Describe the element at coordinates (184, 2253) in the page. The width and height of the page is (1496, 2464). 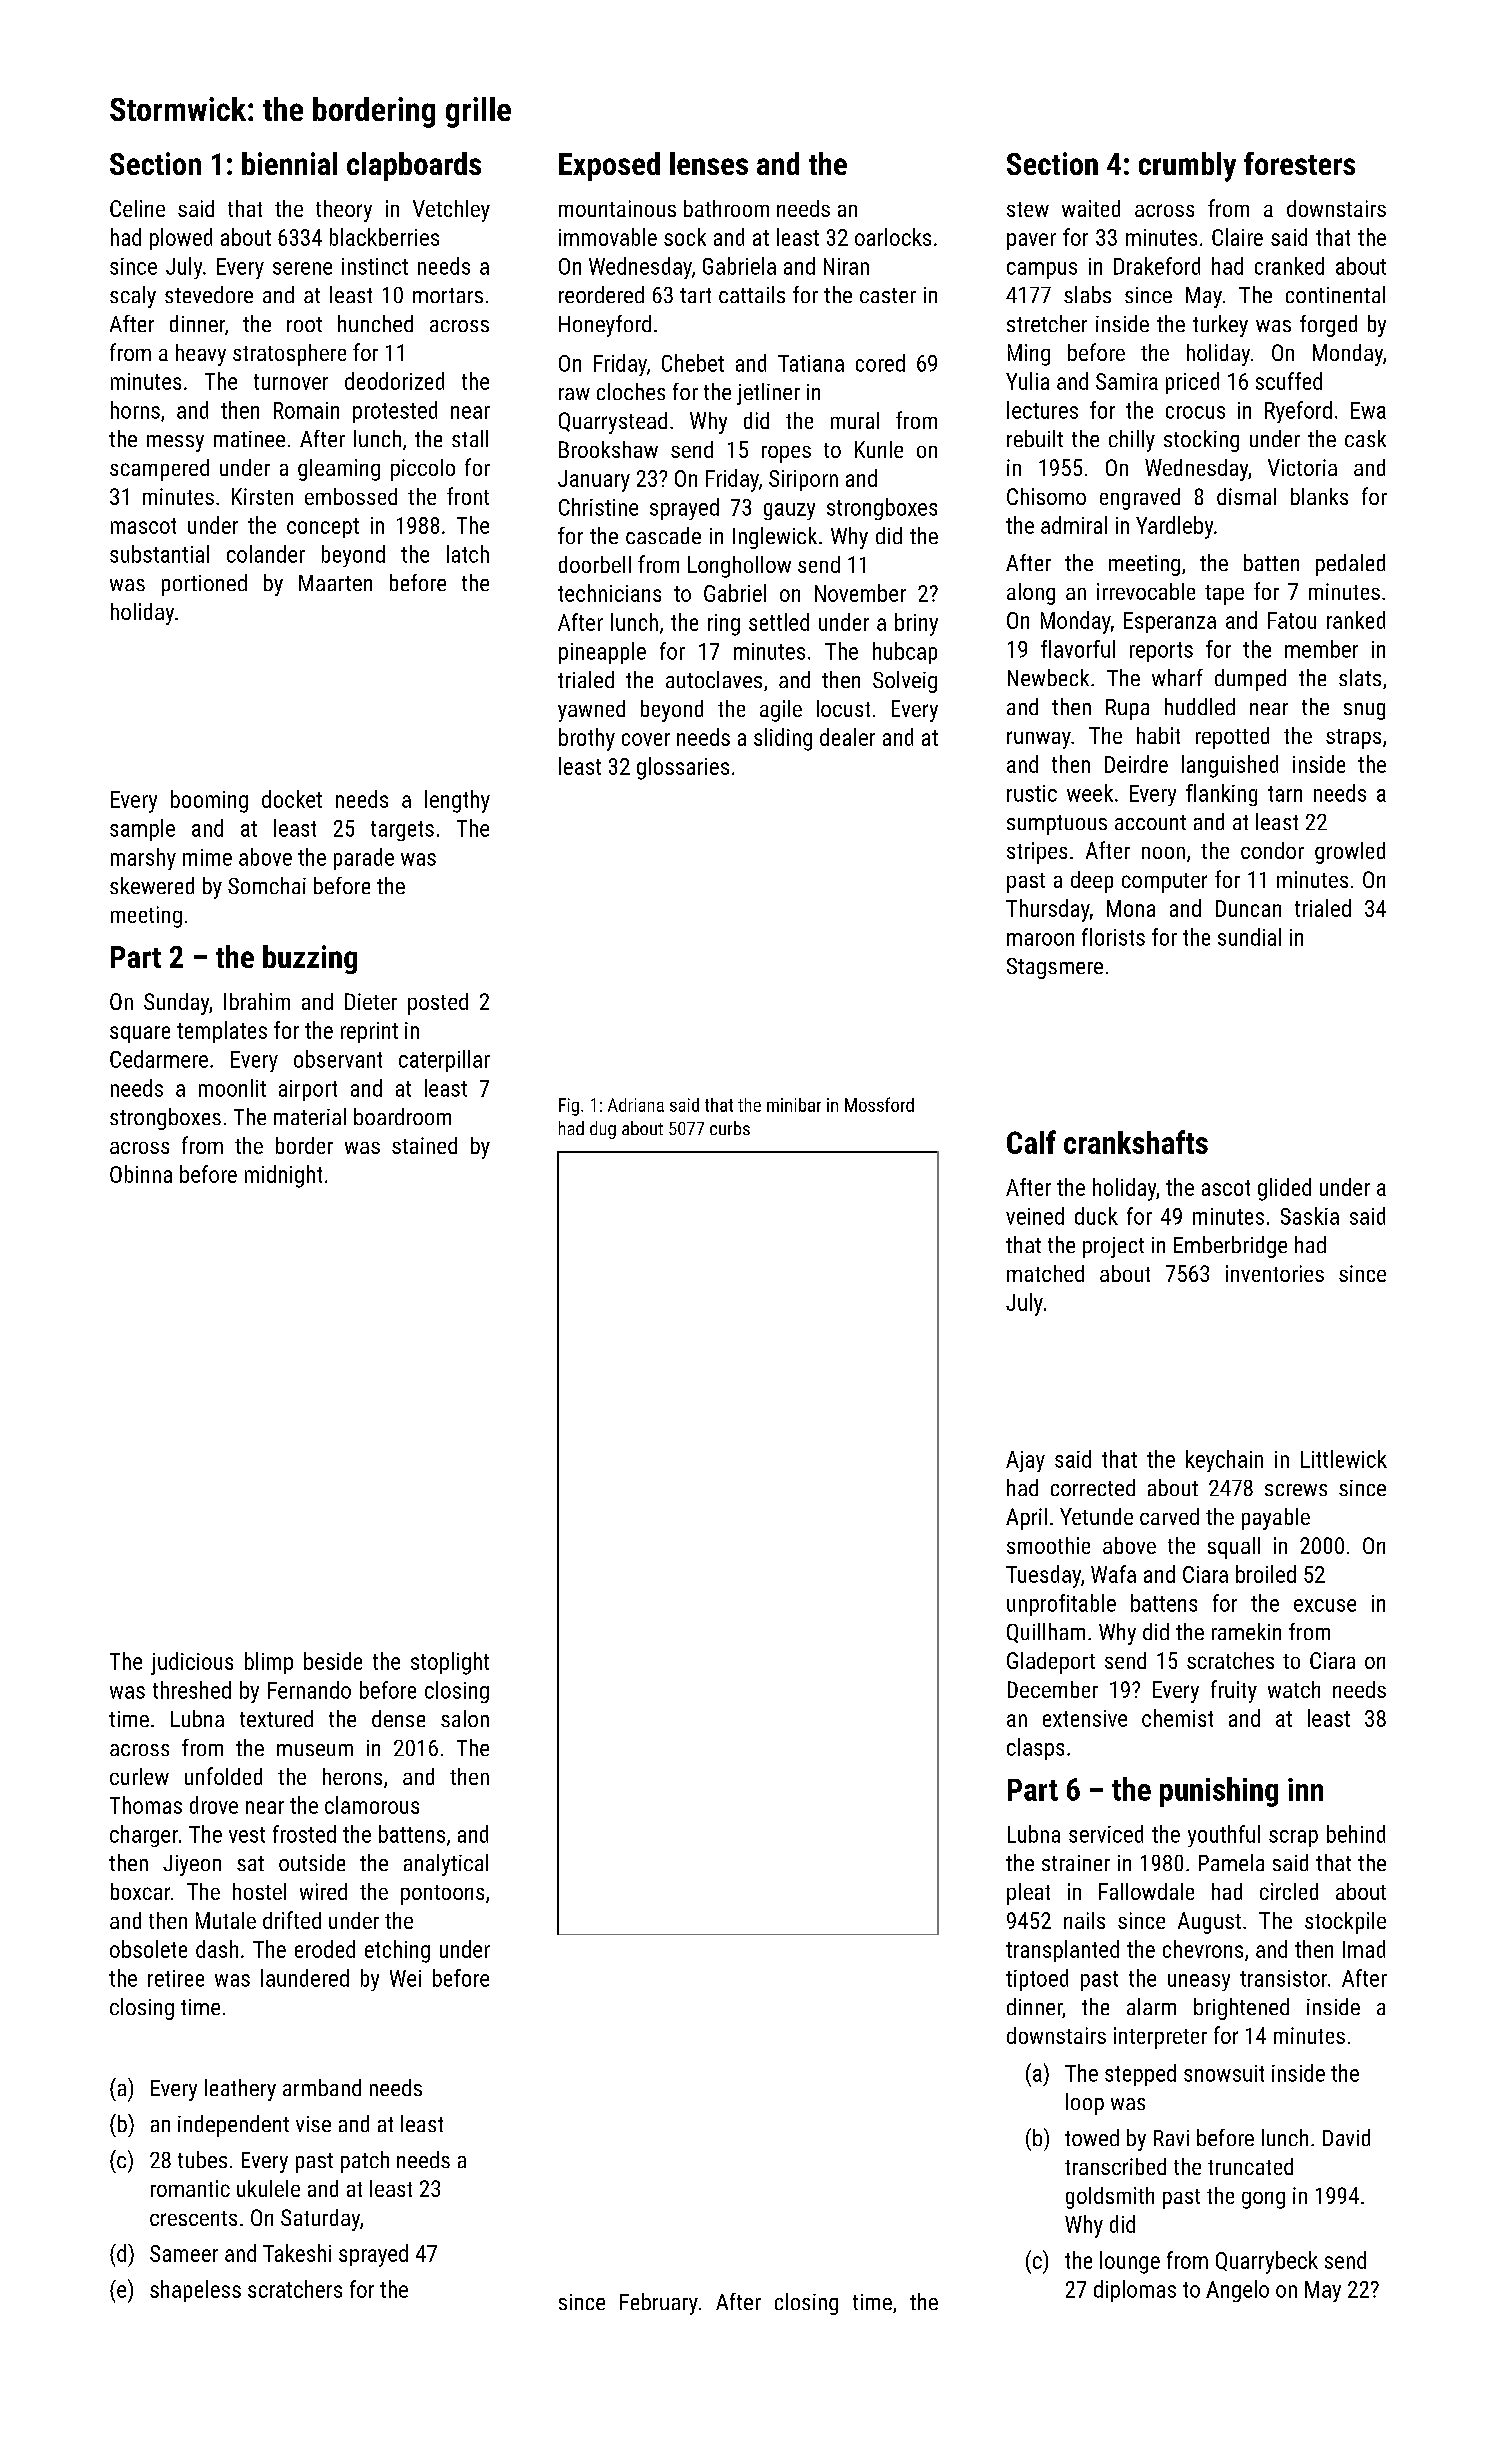
I see `Sameer` at that location.
